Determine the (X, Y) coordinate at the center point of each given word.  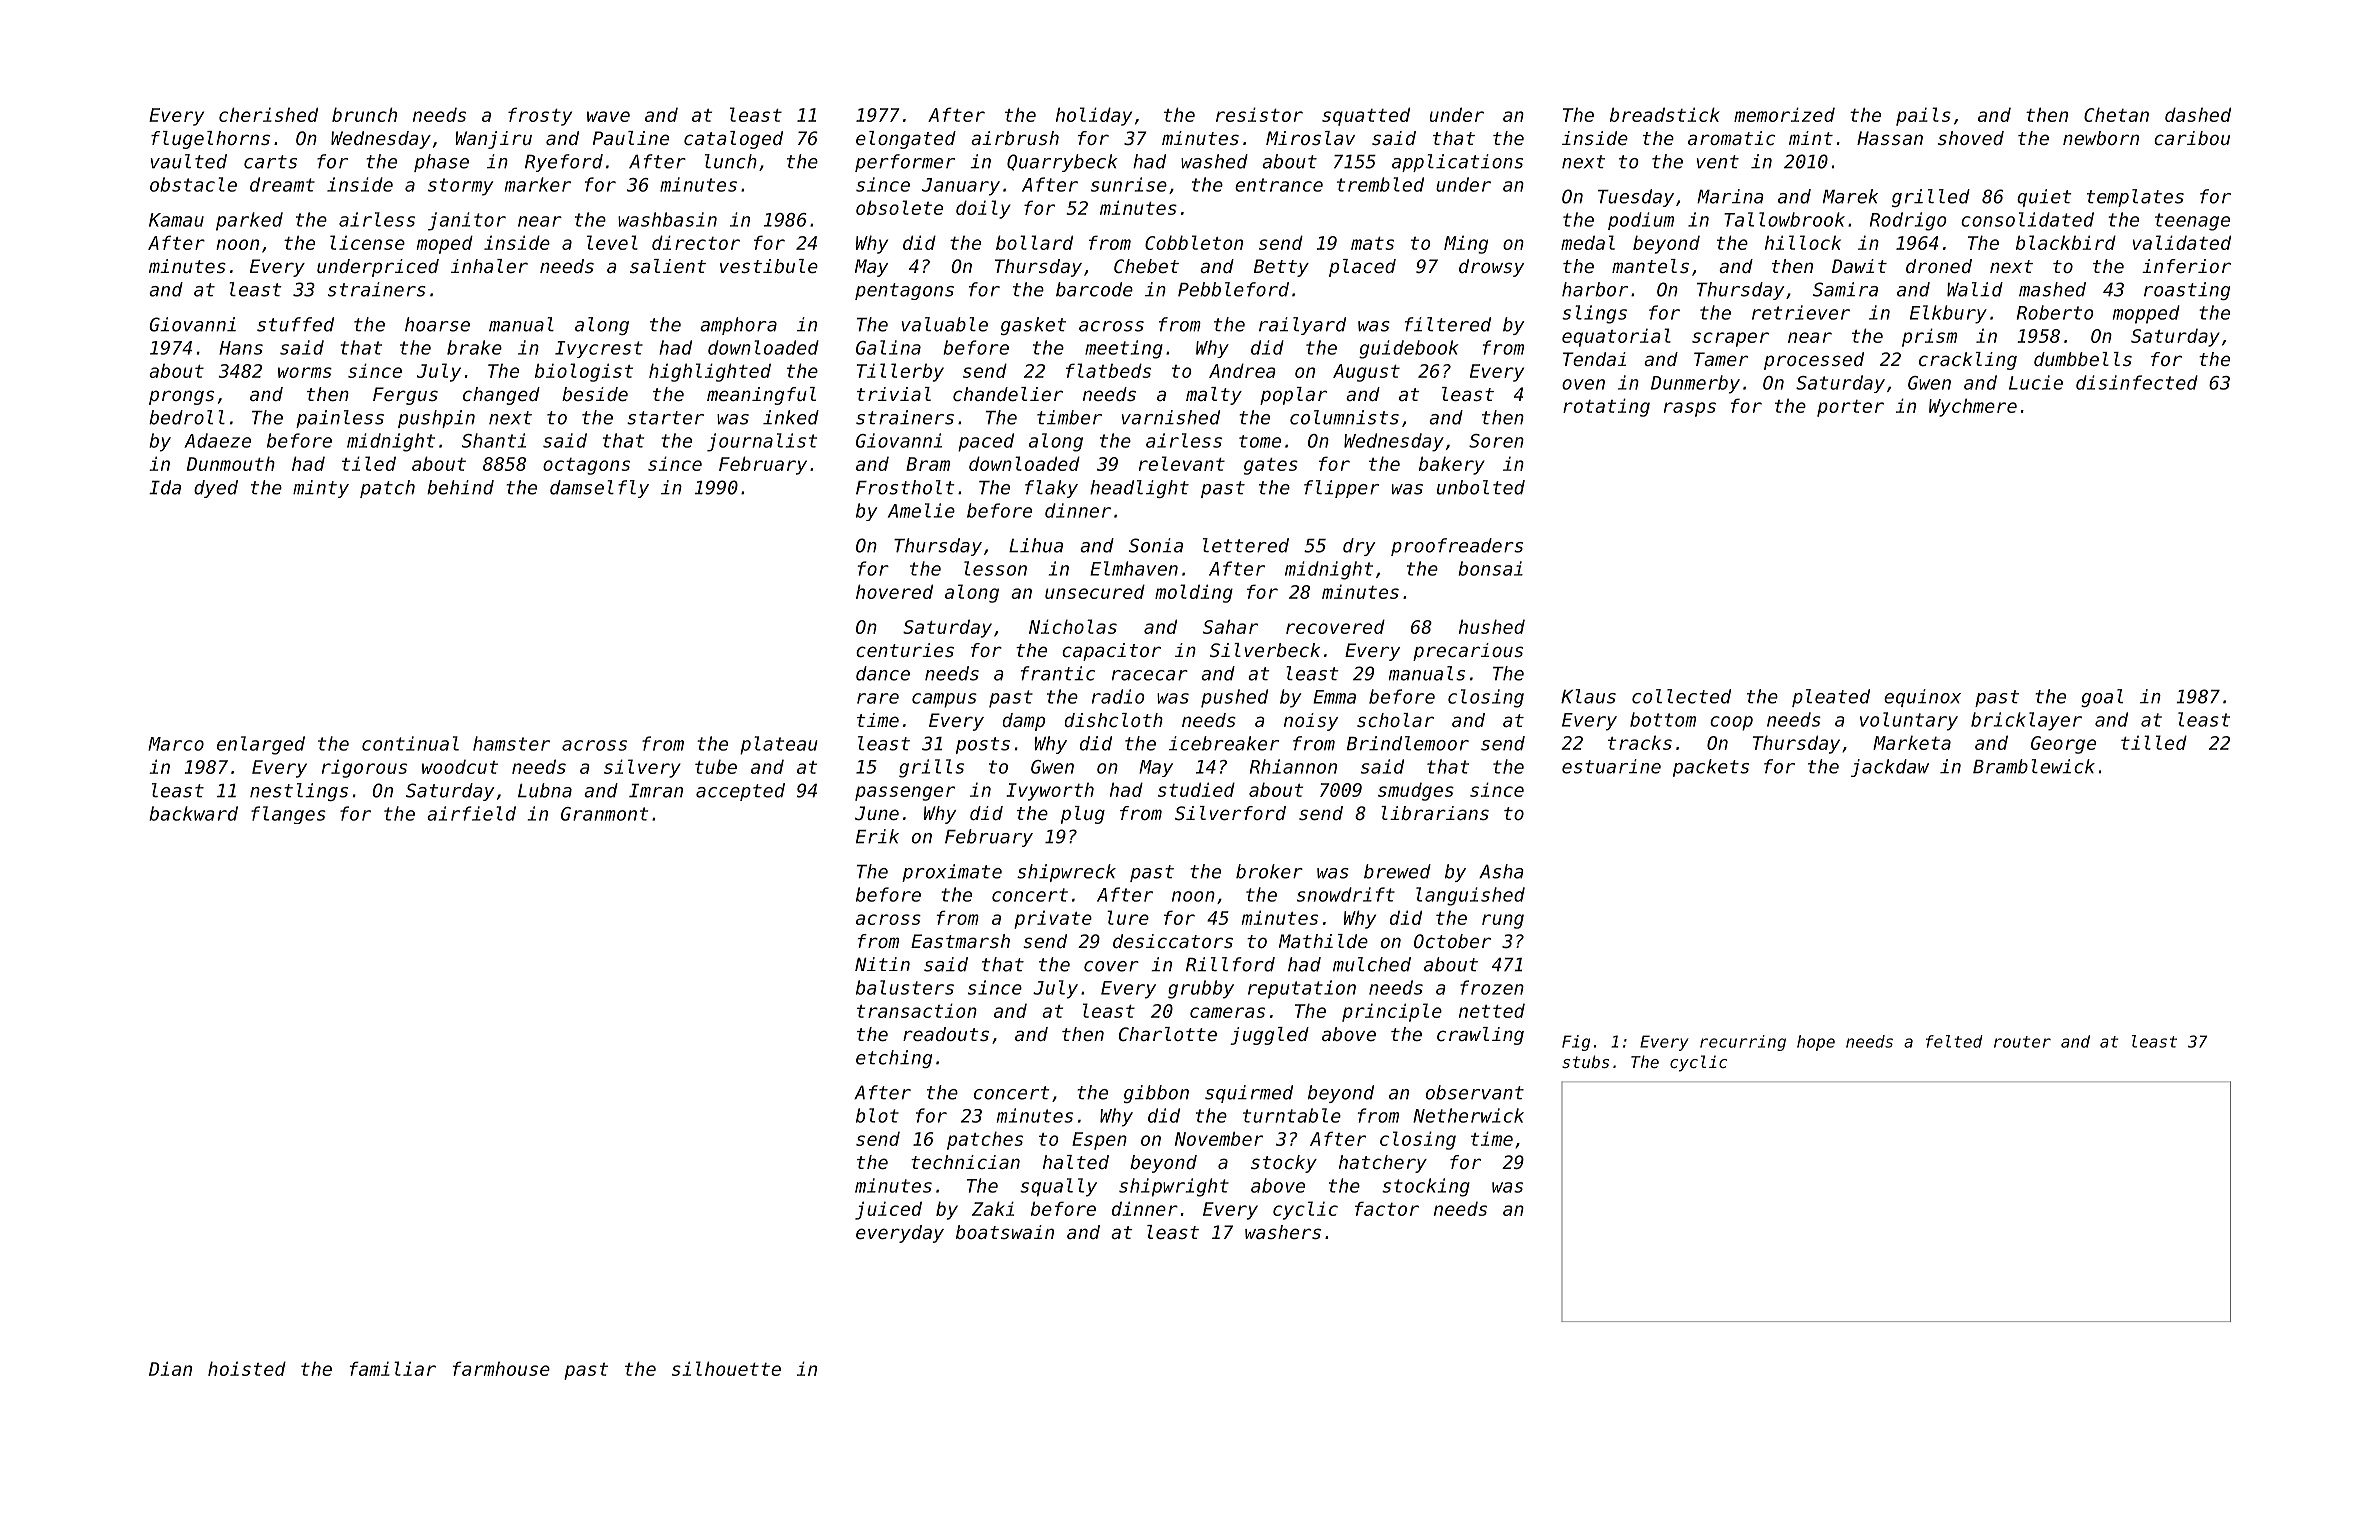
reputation (1302, 989)
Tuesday (1636, 198)
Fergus (405, 396)
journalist (762, 442)
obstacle (193, 184)
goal (2102, 698)
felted (1954, 1041)
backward (193, 813)
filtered (1448, 324)
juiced (888, 1210)
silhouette (726, 1368)
